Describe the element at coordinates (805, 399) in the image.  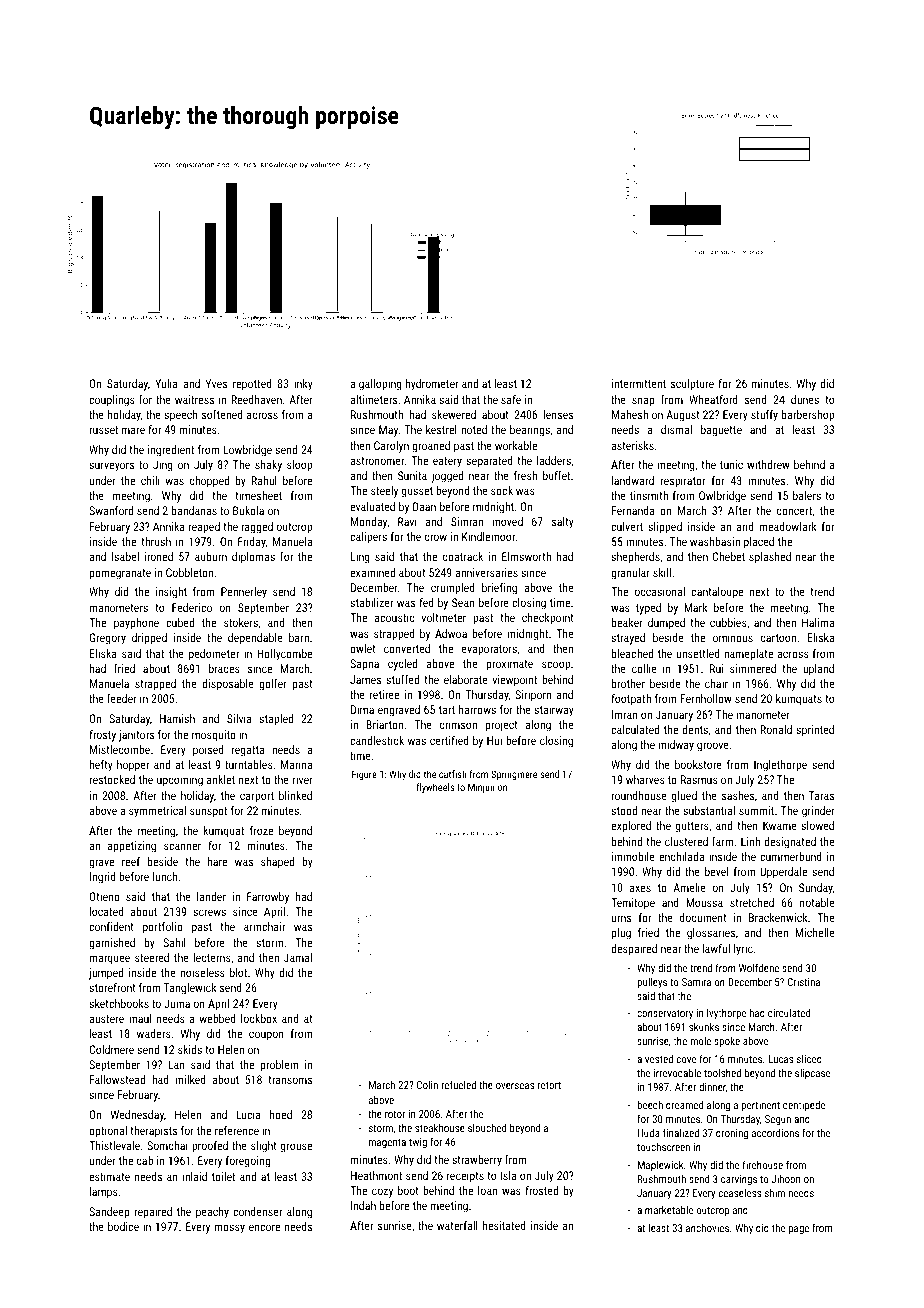
I see `dunes` at that location.
